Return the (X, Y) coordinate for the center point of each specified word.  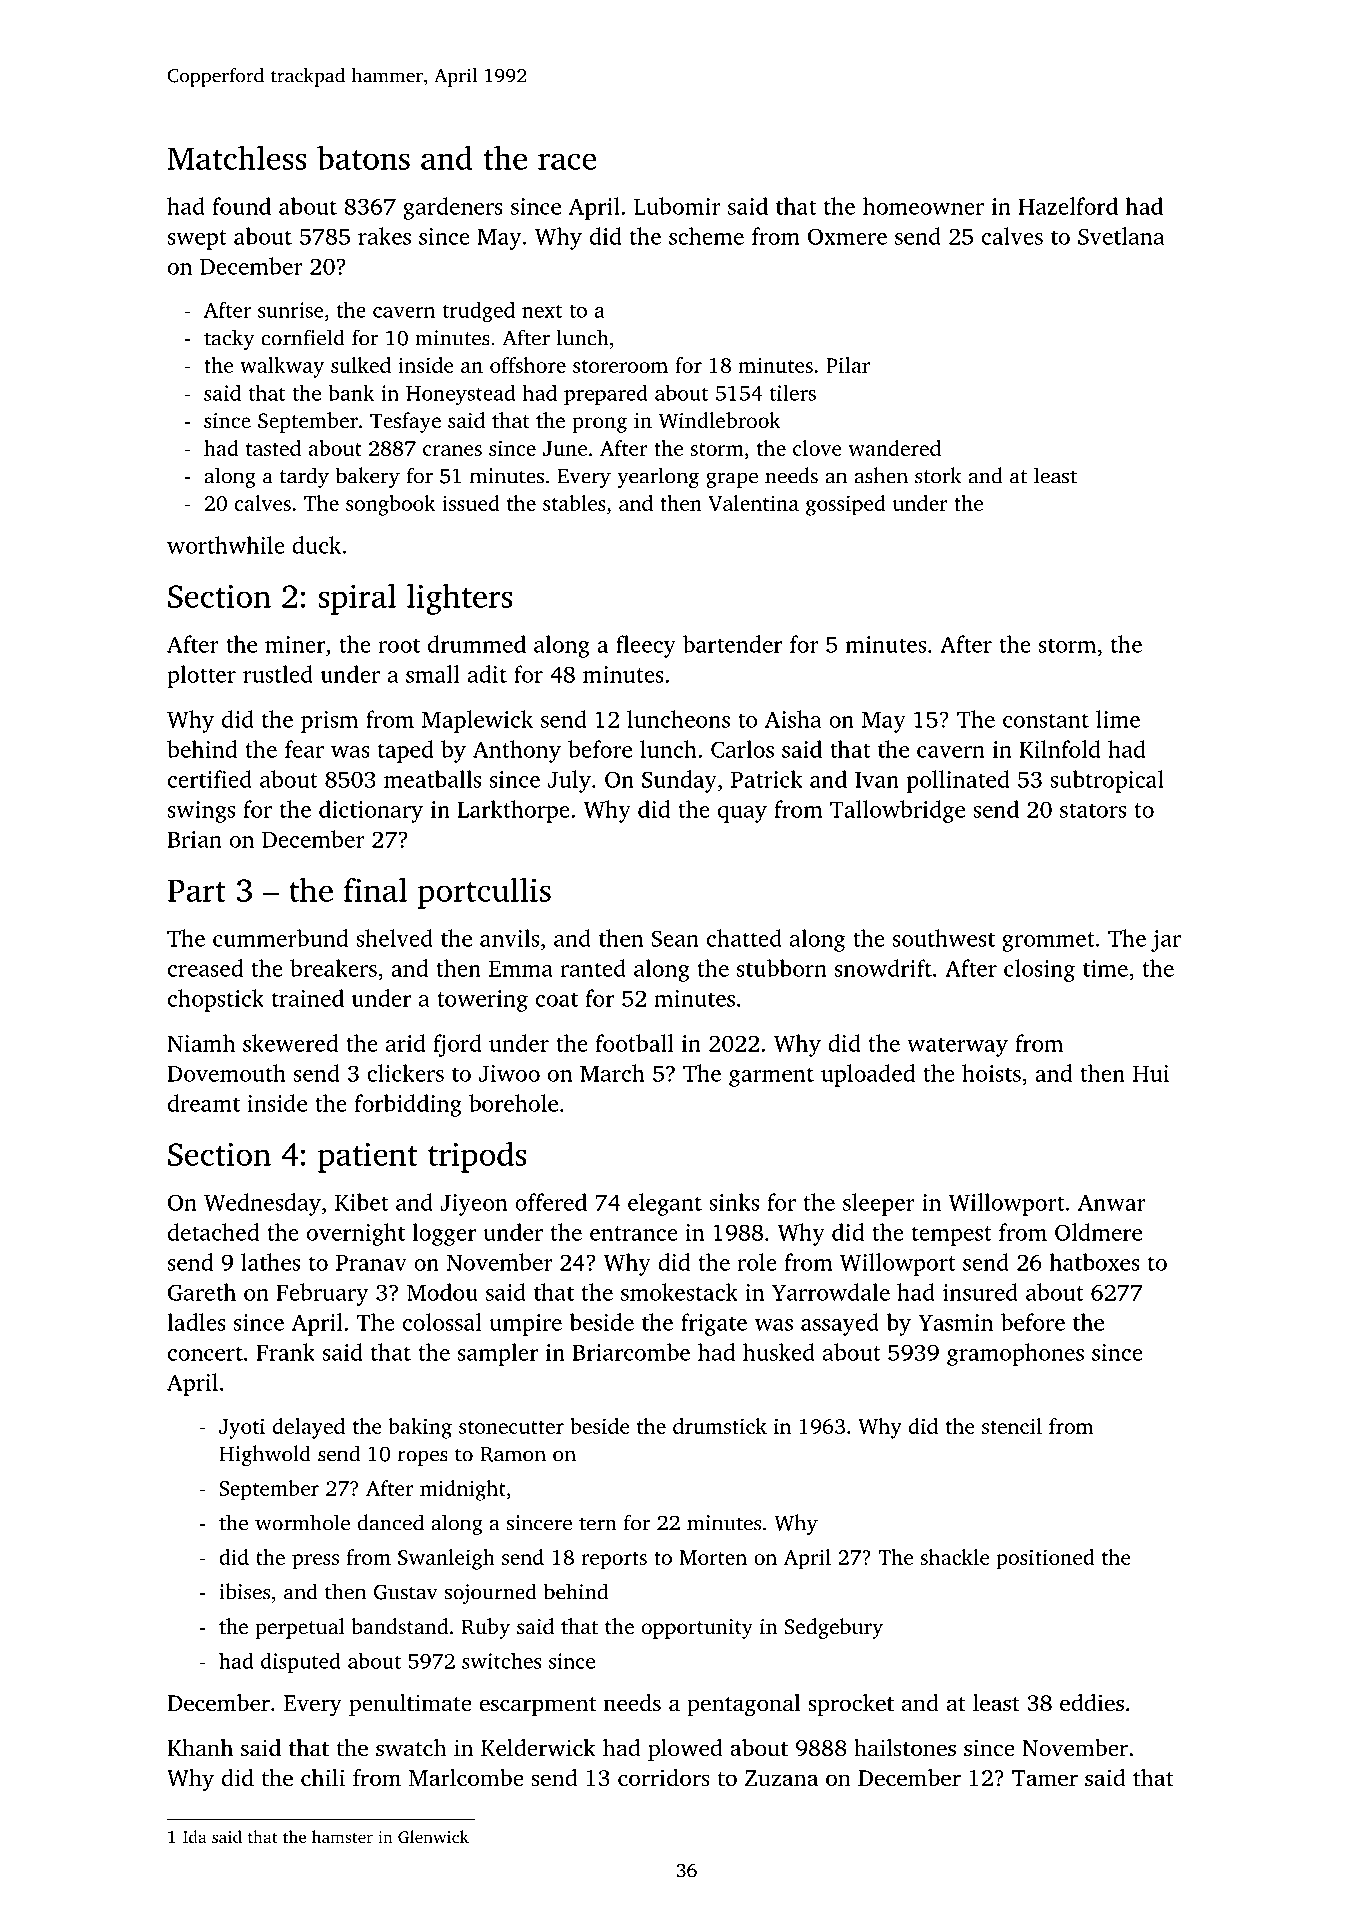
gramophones (1015, 1354)
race (567, 161)
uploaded (868, 1075)
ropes (423, 1458)
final (375, 890)
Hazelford (1068, 206)
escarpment (538, 1706)
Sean (675, 938)
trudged (479, 312)
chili (323, 1778)
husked (779, 1352)
